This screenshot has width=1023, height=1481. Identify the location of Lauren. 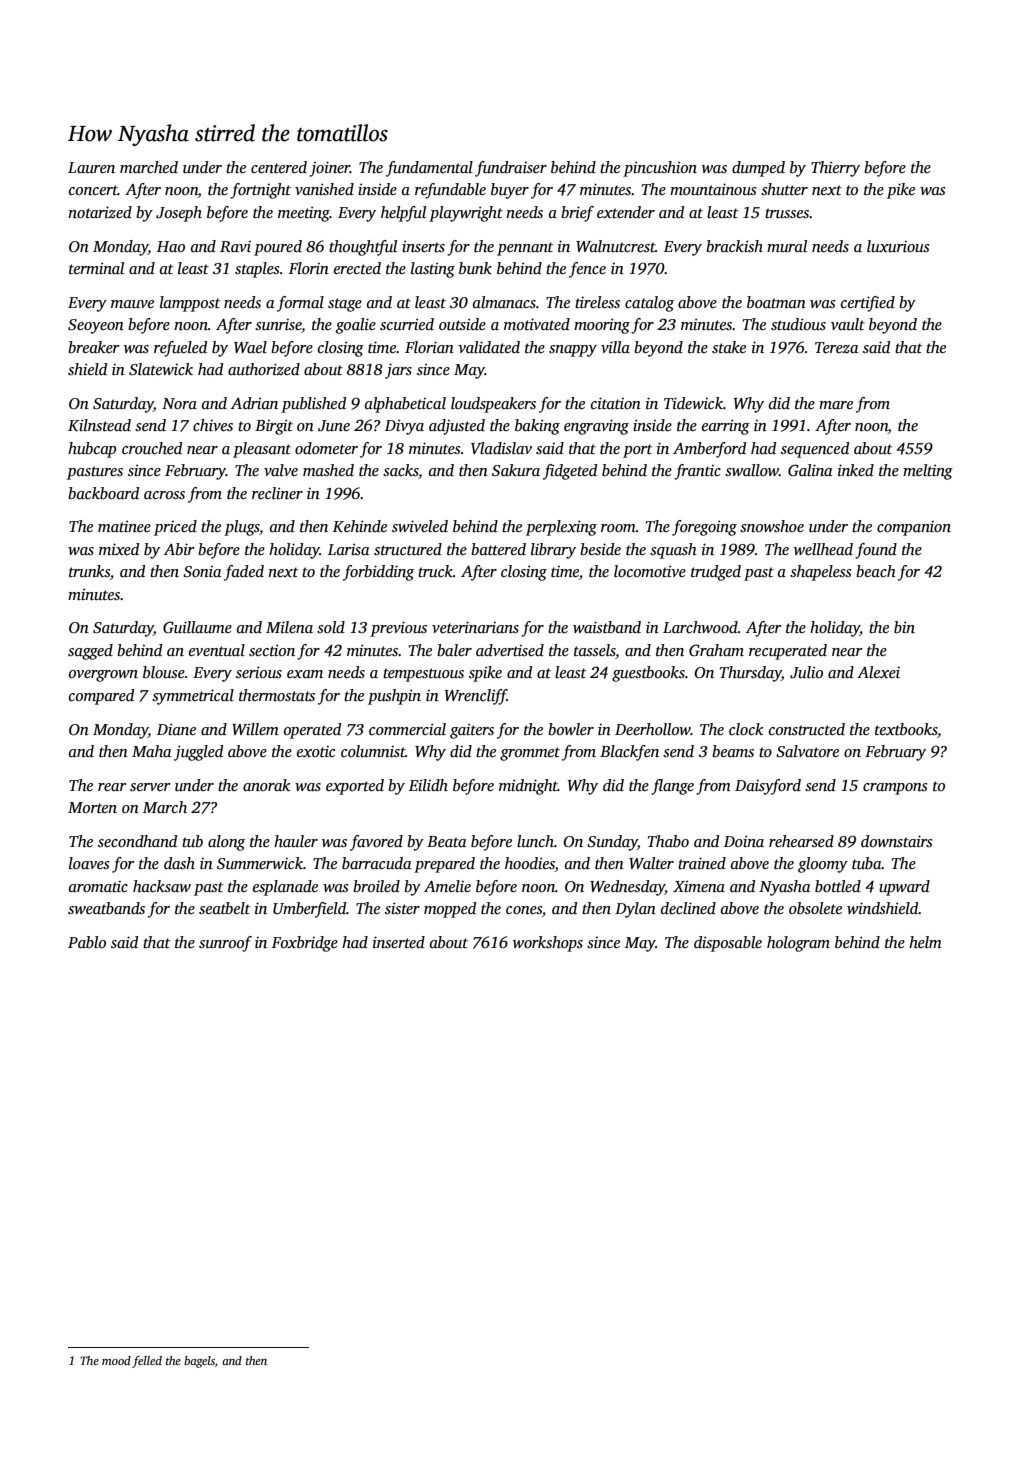
(91, 167).
